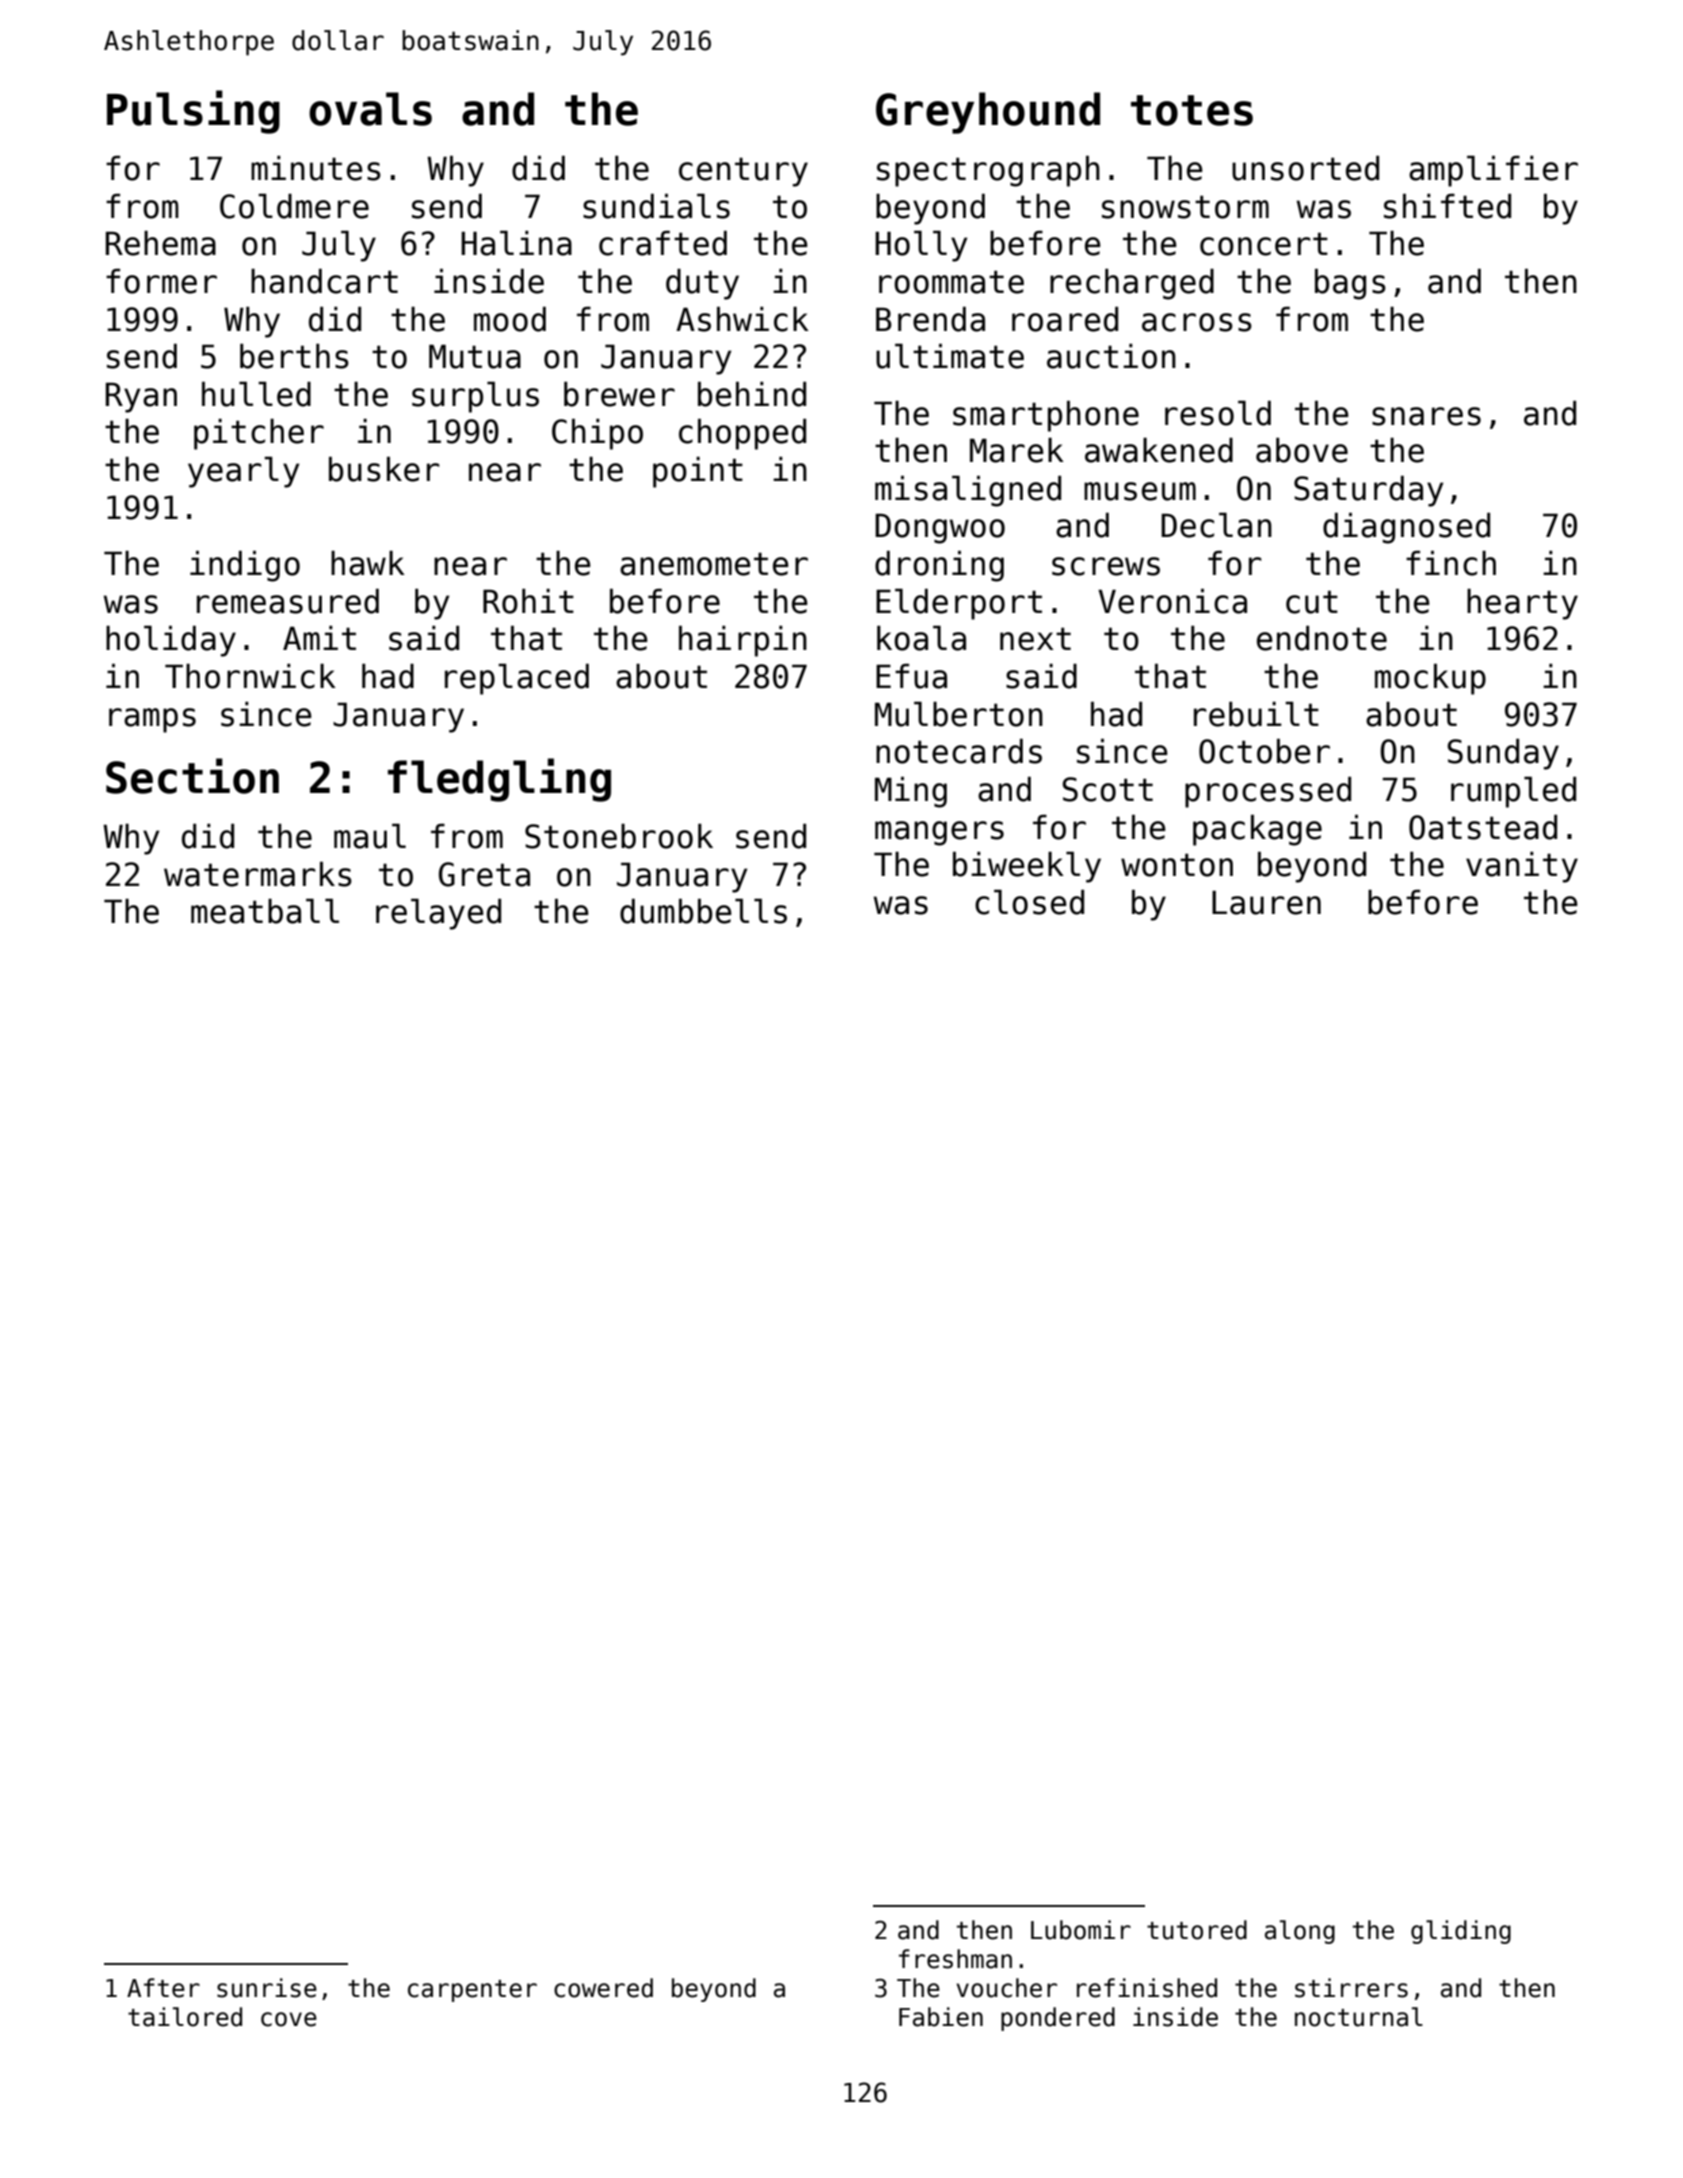 The height and width of the page is (2178, 1683). Describe the element at coordinates (438, 914) in the page. I see `relayed` at that location.
